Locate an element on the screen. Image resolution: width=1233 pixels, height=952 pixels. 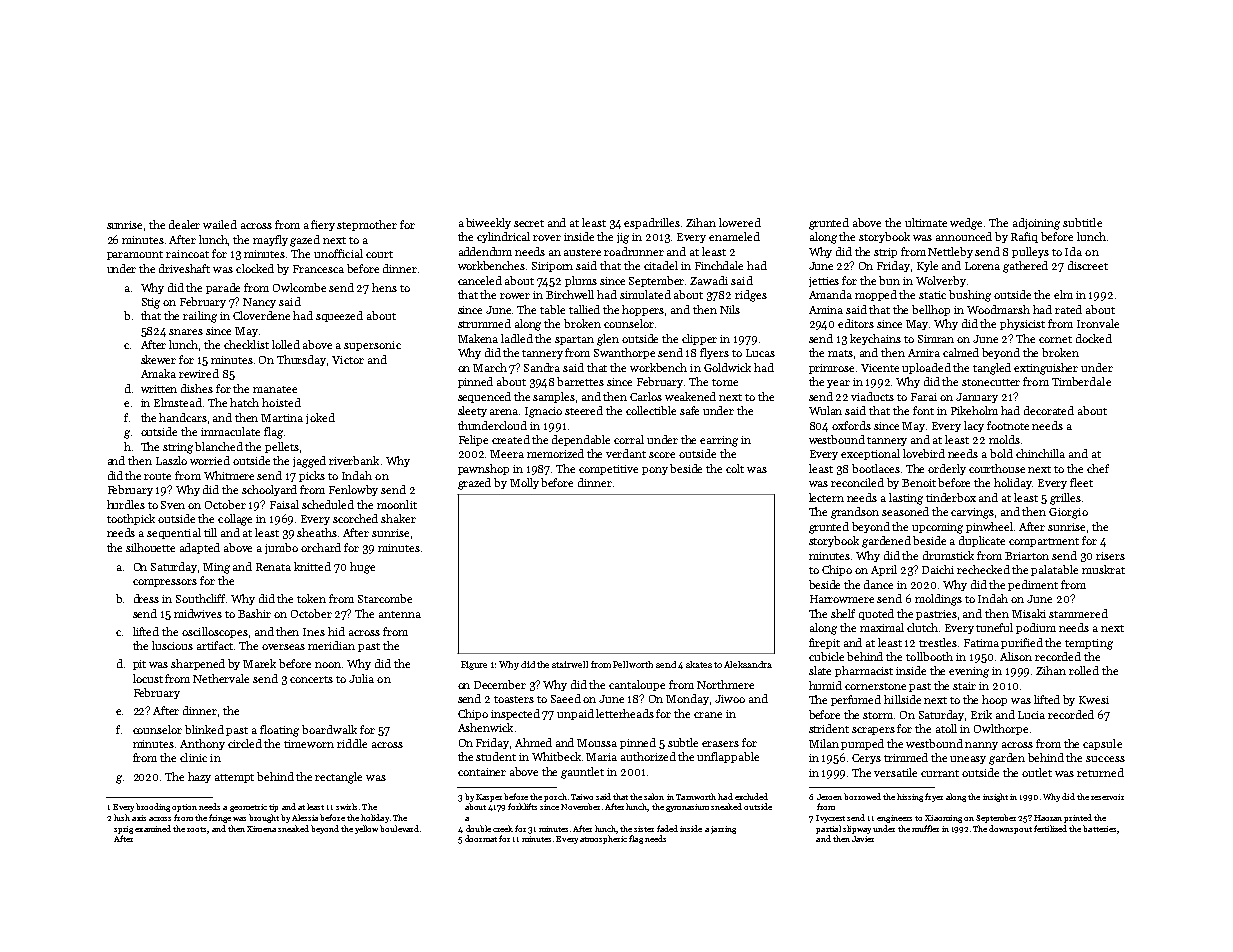
adapted is located at coordinates (200, 548).
